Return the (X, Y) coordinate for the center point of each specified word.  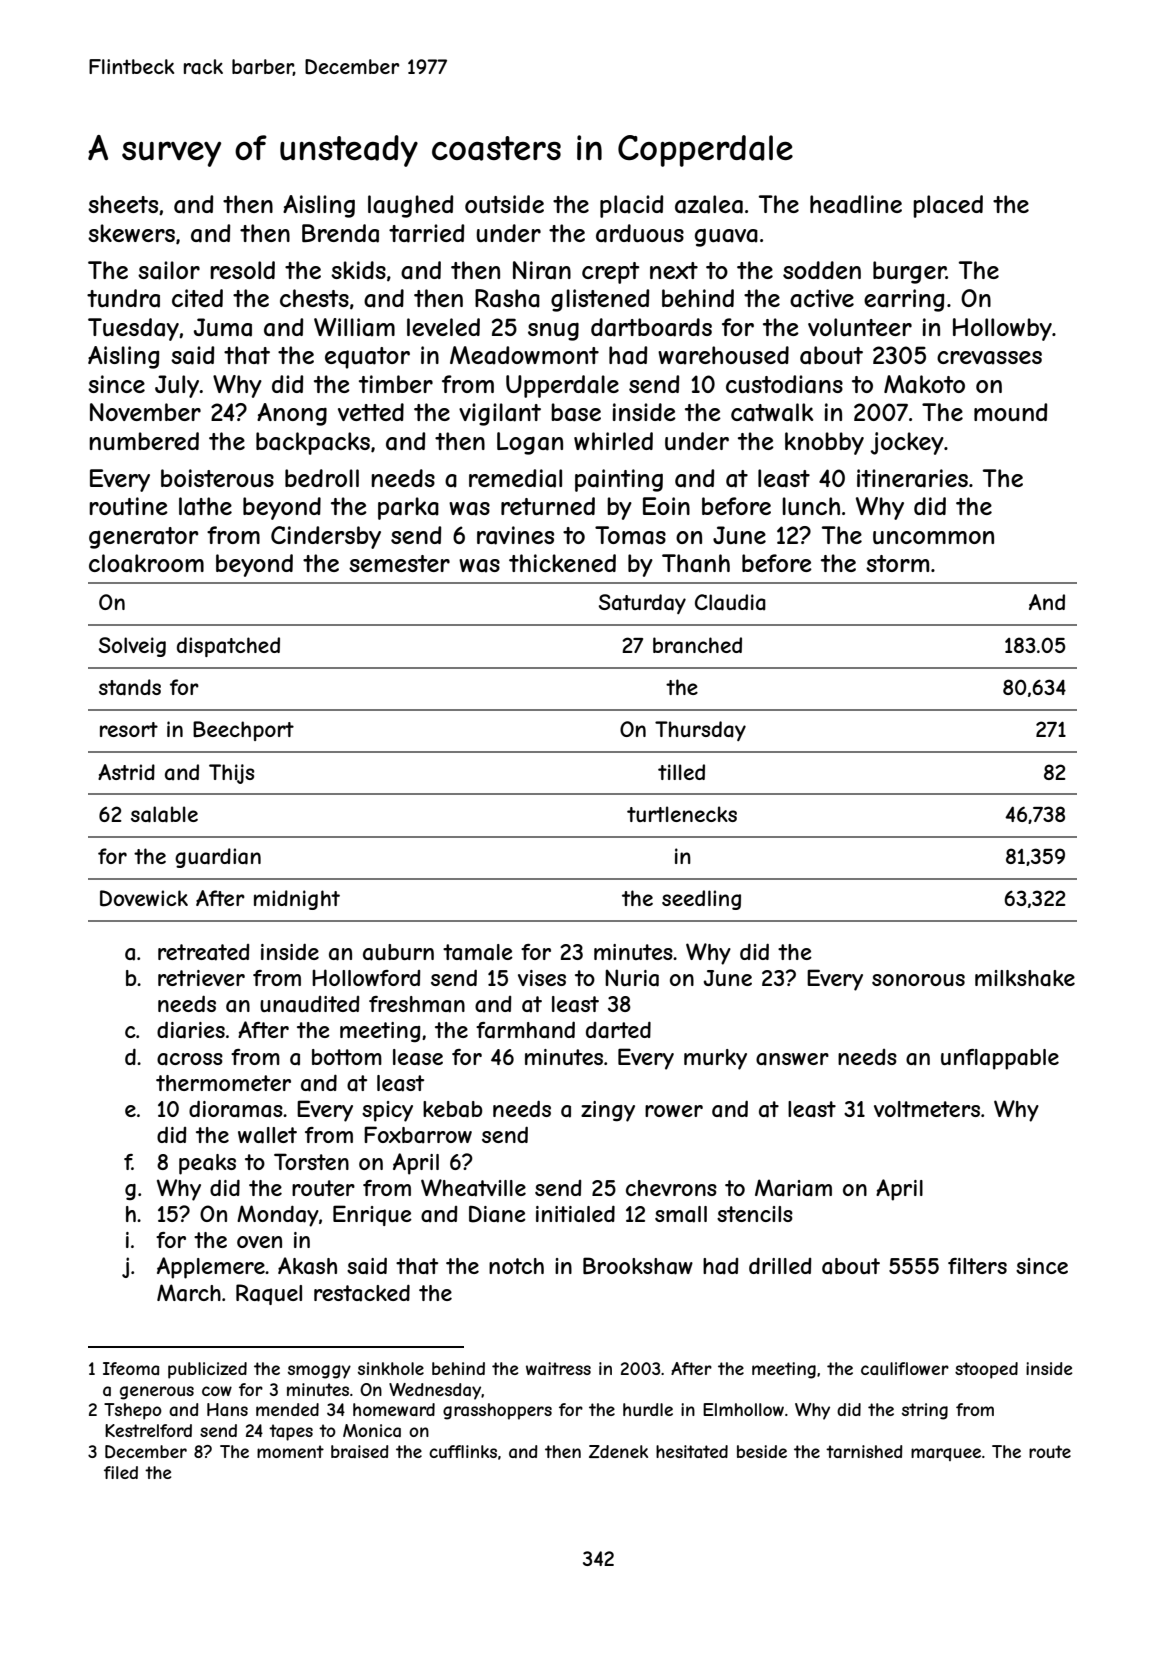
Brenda (340, 233)
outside (504, 204)
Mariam (793, 1188)
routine (128, 506)
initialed (575, 1214)
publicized (207, 1370)
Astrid (126, 772)
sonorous (918, 980)
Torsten (311, 1161)
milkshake (1025, 978)
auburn (398, 952)
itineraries (912, 478)
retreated (203, 952)
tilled (681, 772)
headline (856, 204)
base (576, 412)
